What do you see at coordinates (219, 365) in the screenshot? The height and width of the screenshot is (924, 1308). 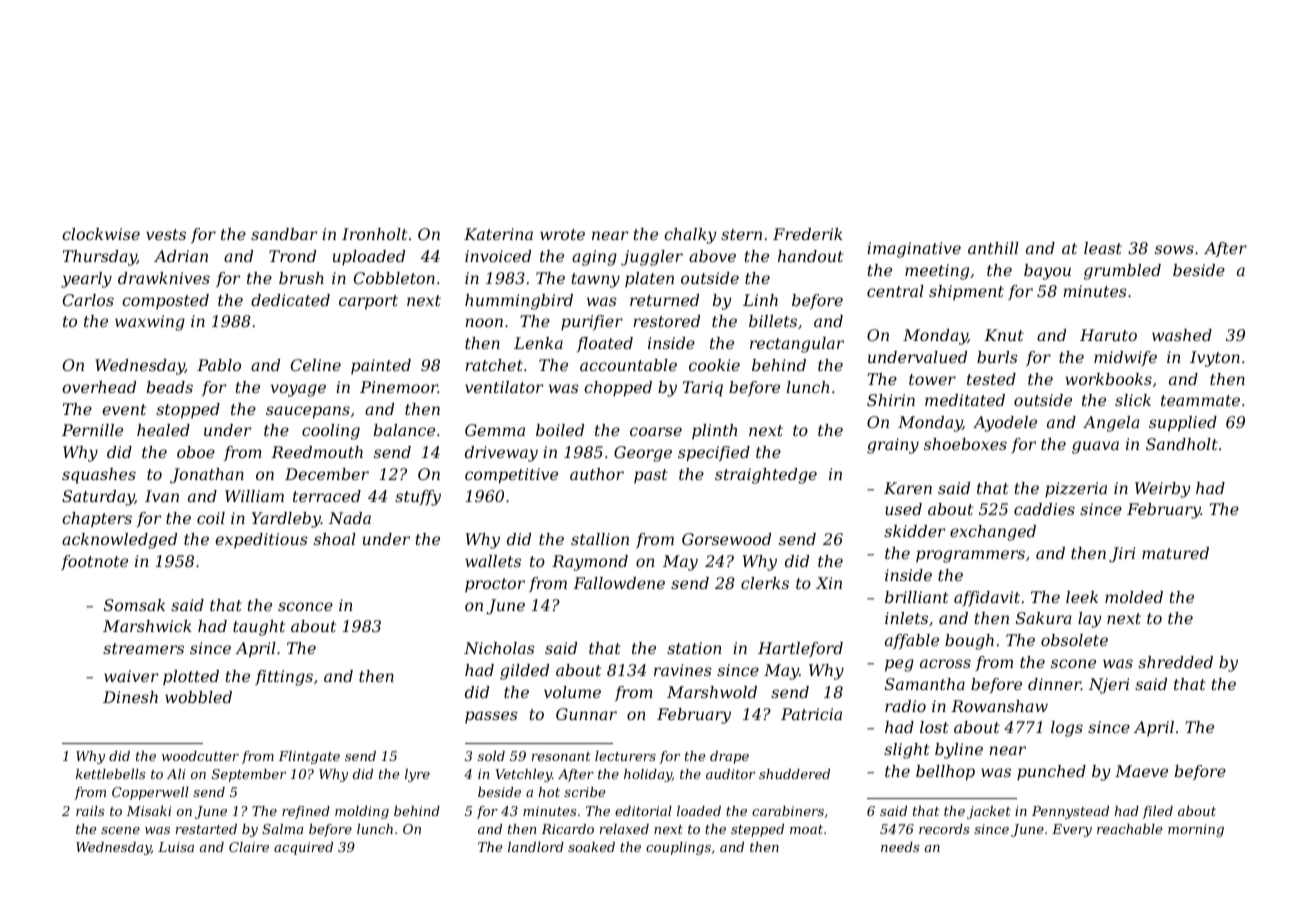 I see `Pablo` at bounding box center [219, 365].
